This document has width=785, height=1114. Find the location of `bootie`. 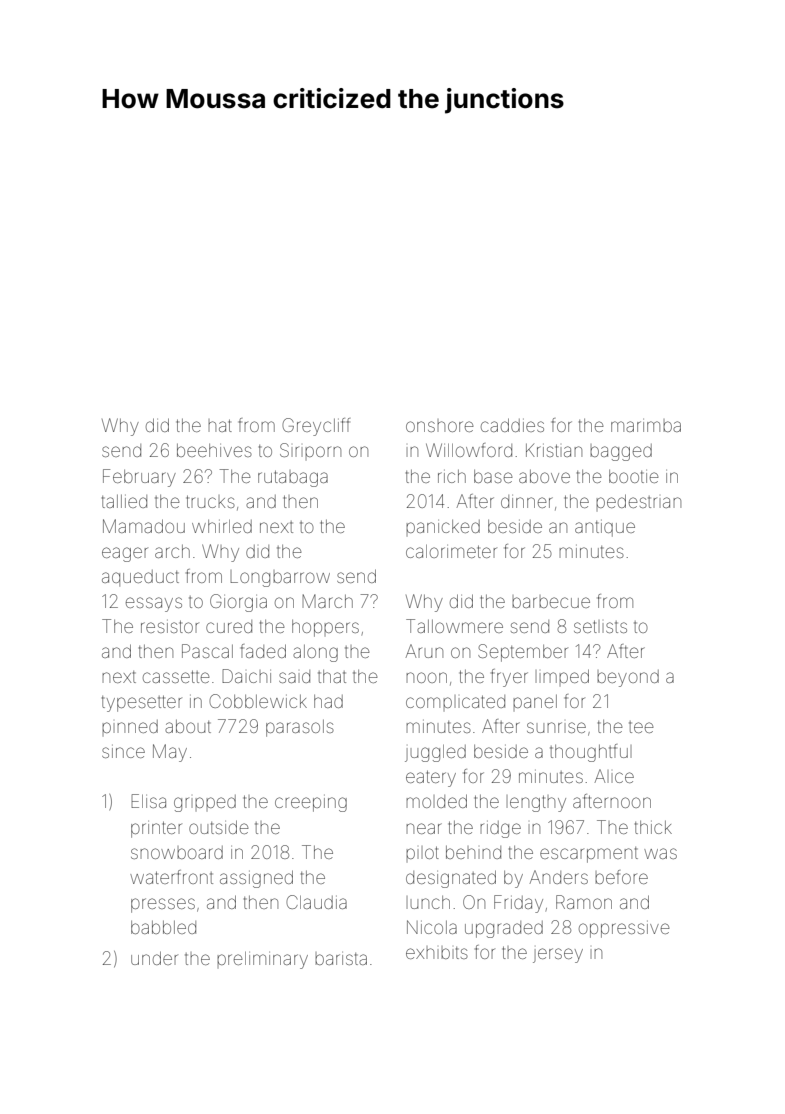

bootie is located at coordinates (634, 476).
